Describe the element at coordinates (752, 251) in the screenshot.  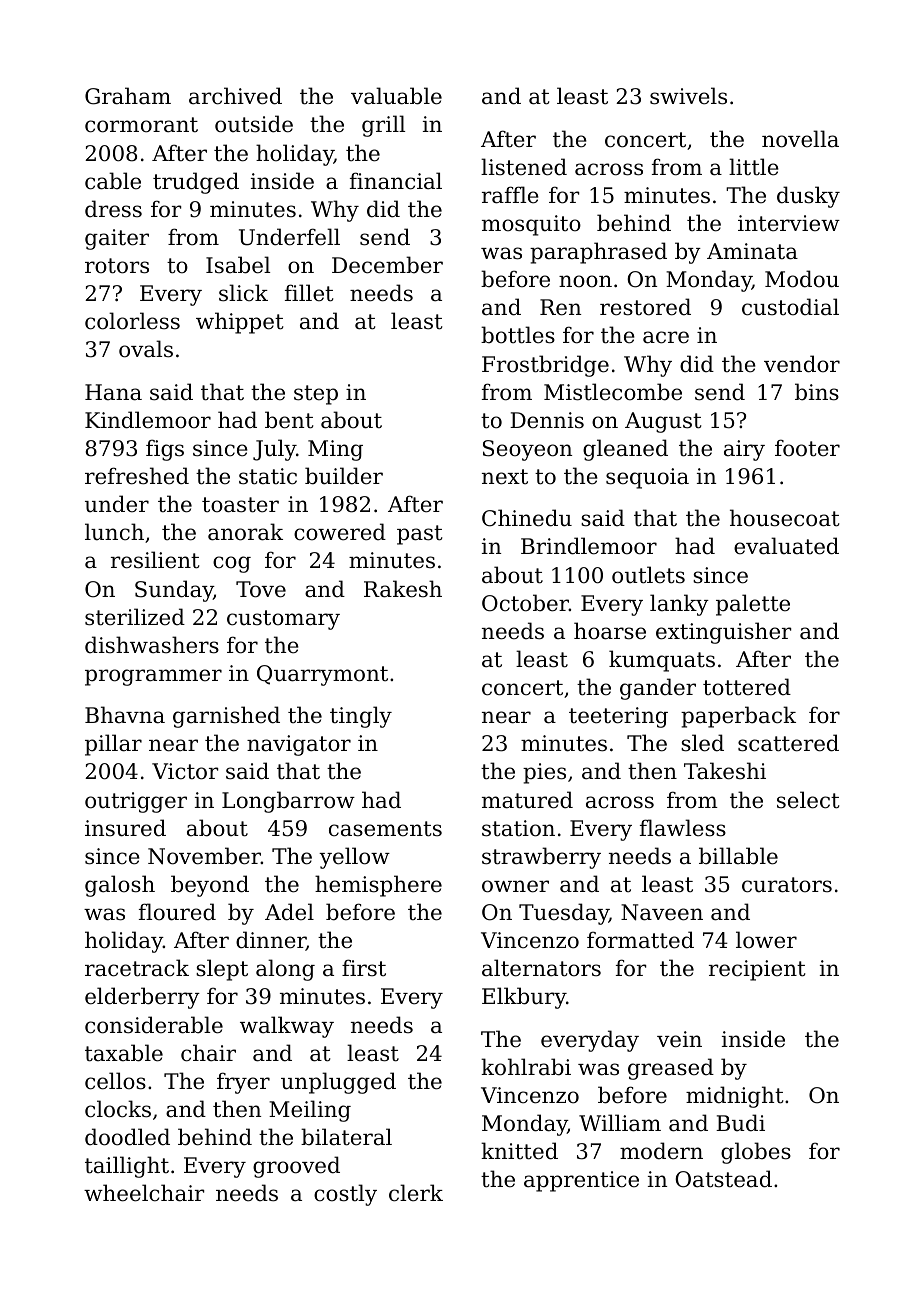
I see `Aminata` at that location.
